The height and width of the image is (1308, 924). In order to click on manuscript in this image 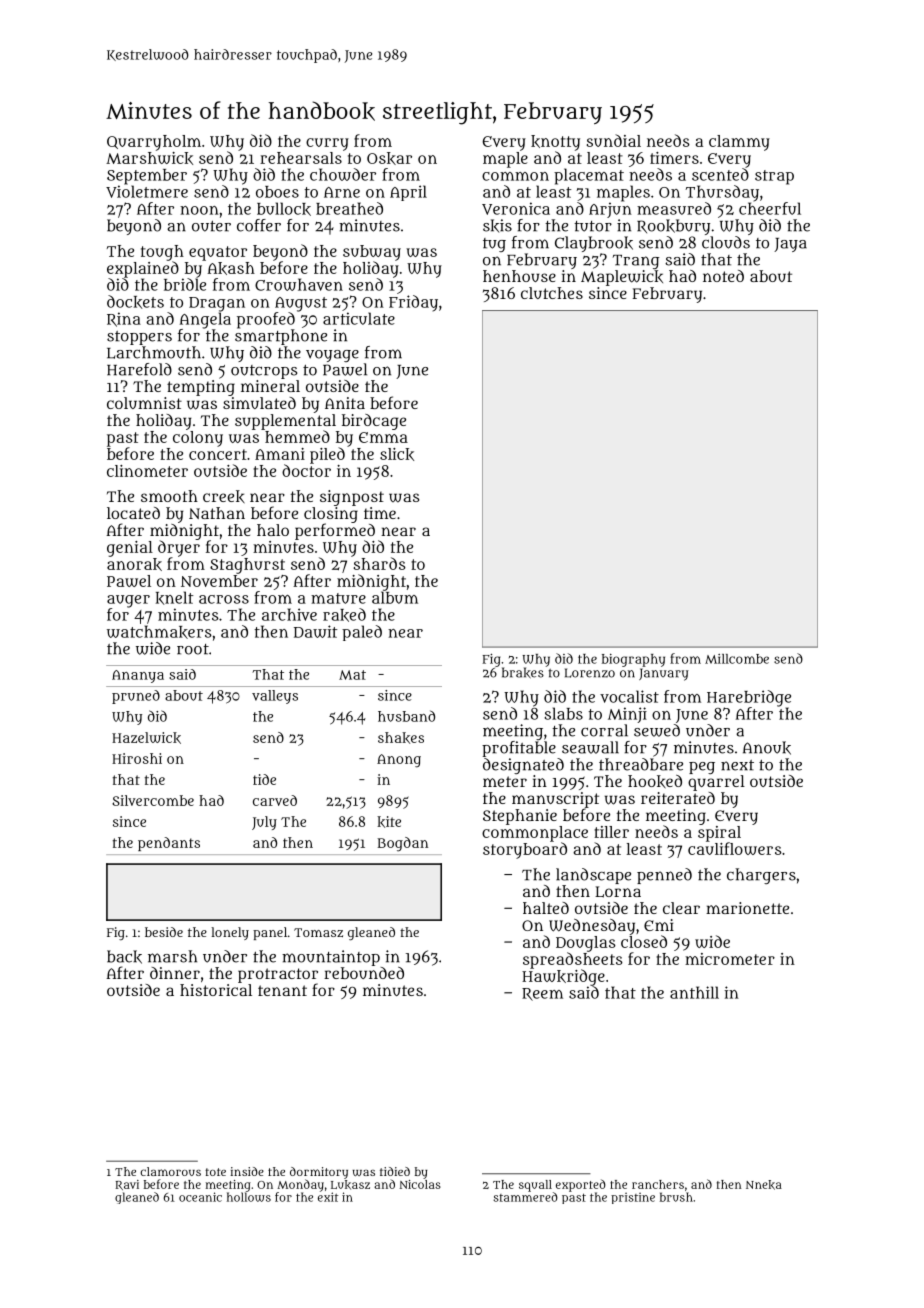, I will do `click(555, 800)`.
